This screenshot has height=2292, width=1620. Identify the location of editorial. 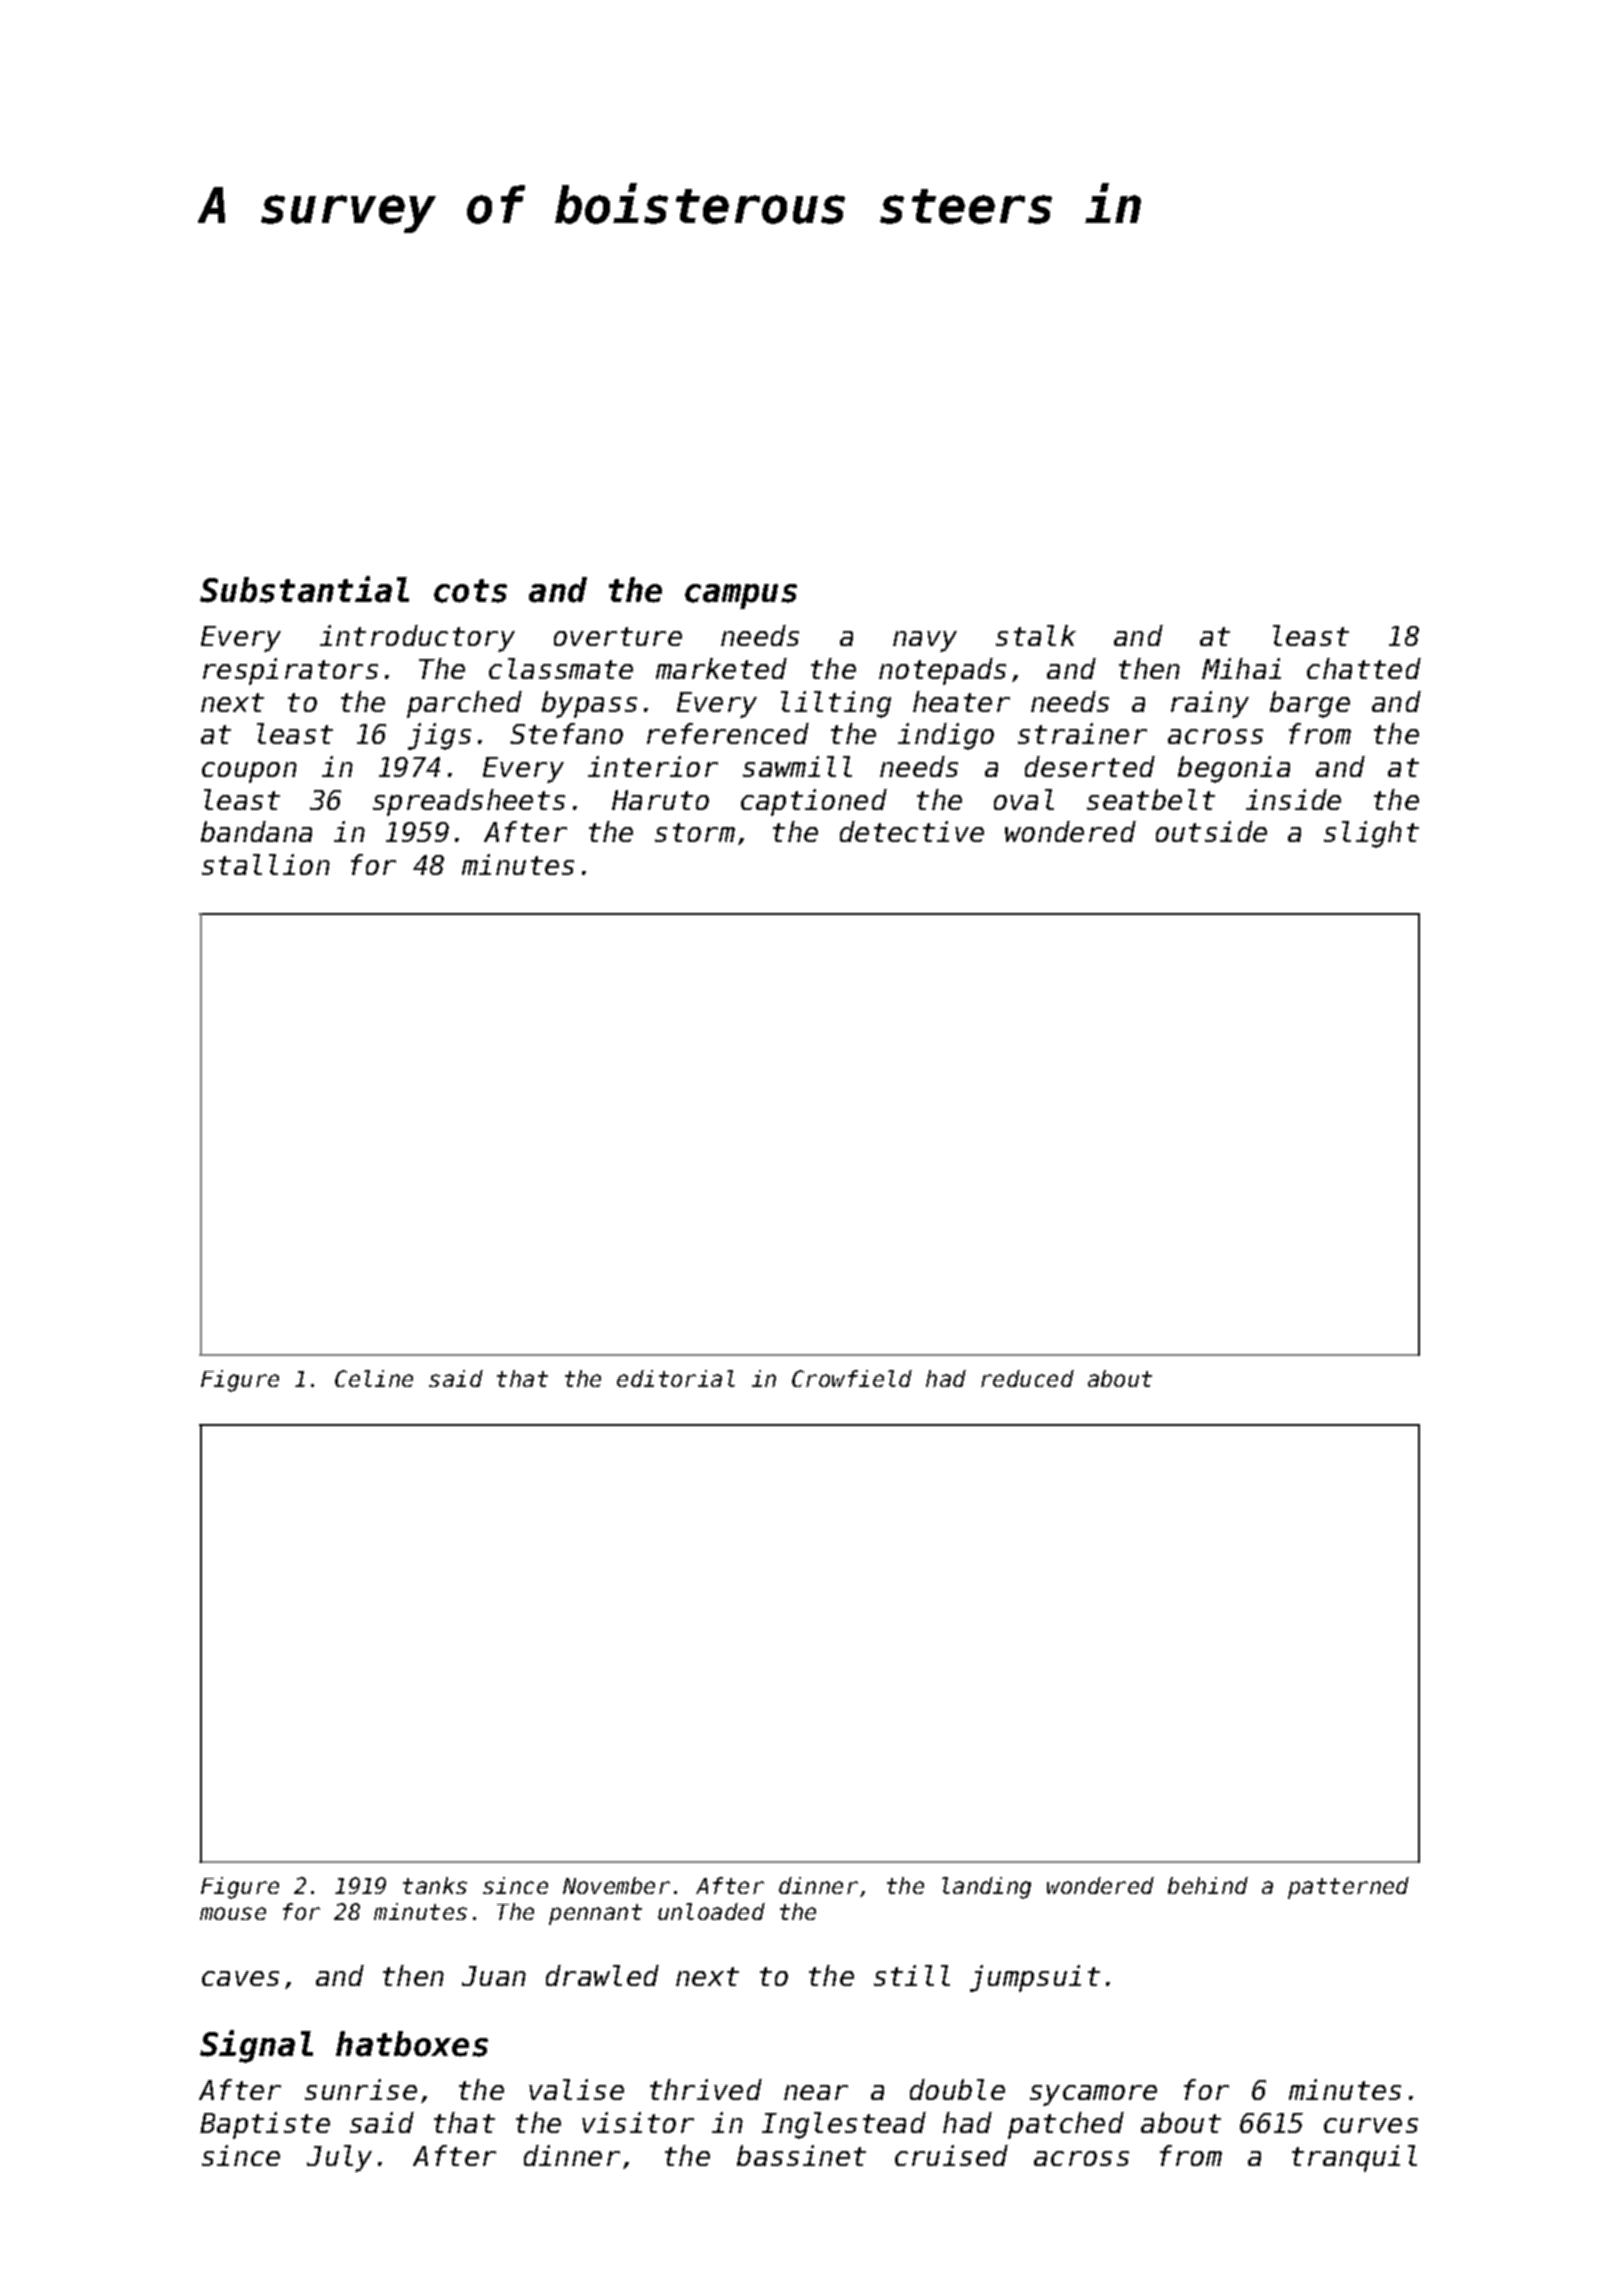
(676, 1378).
